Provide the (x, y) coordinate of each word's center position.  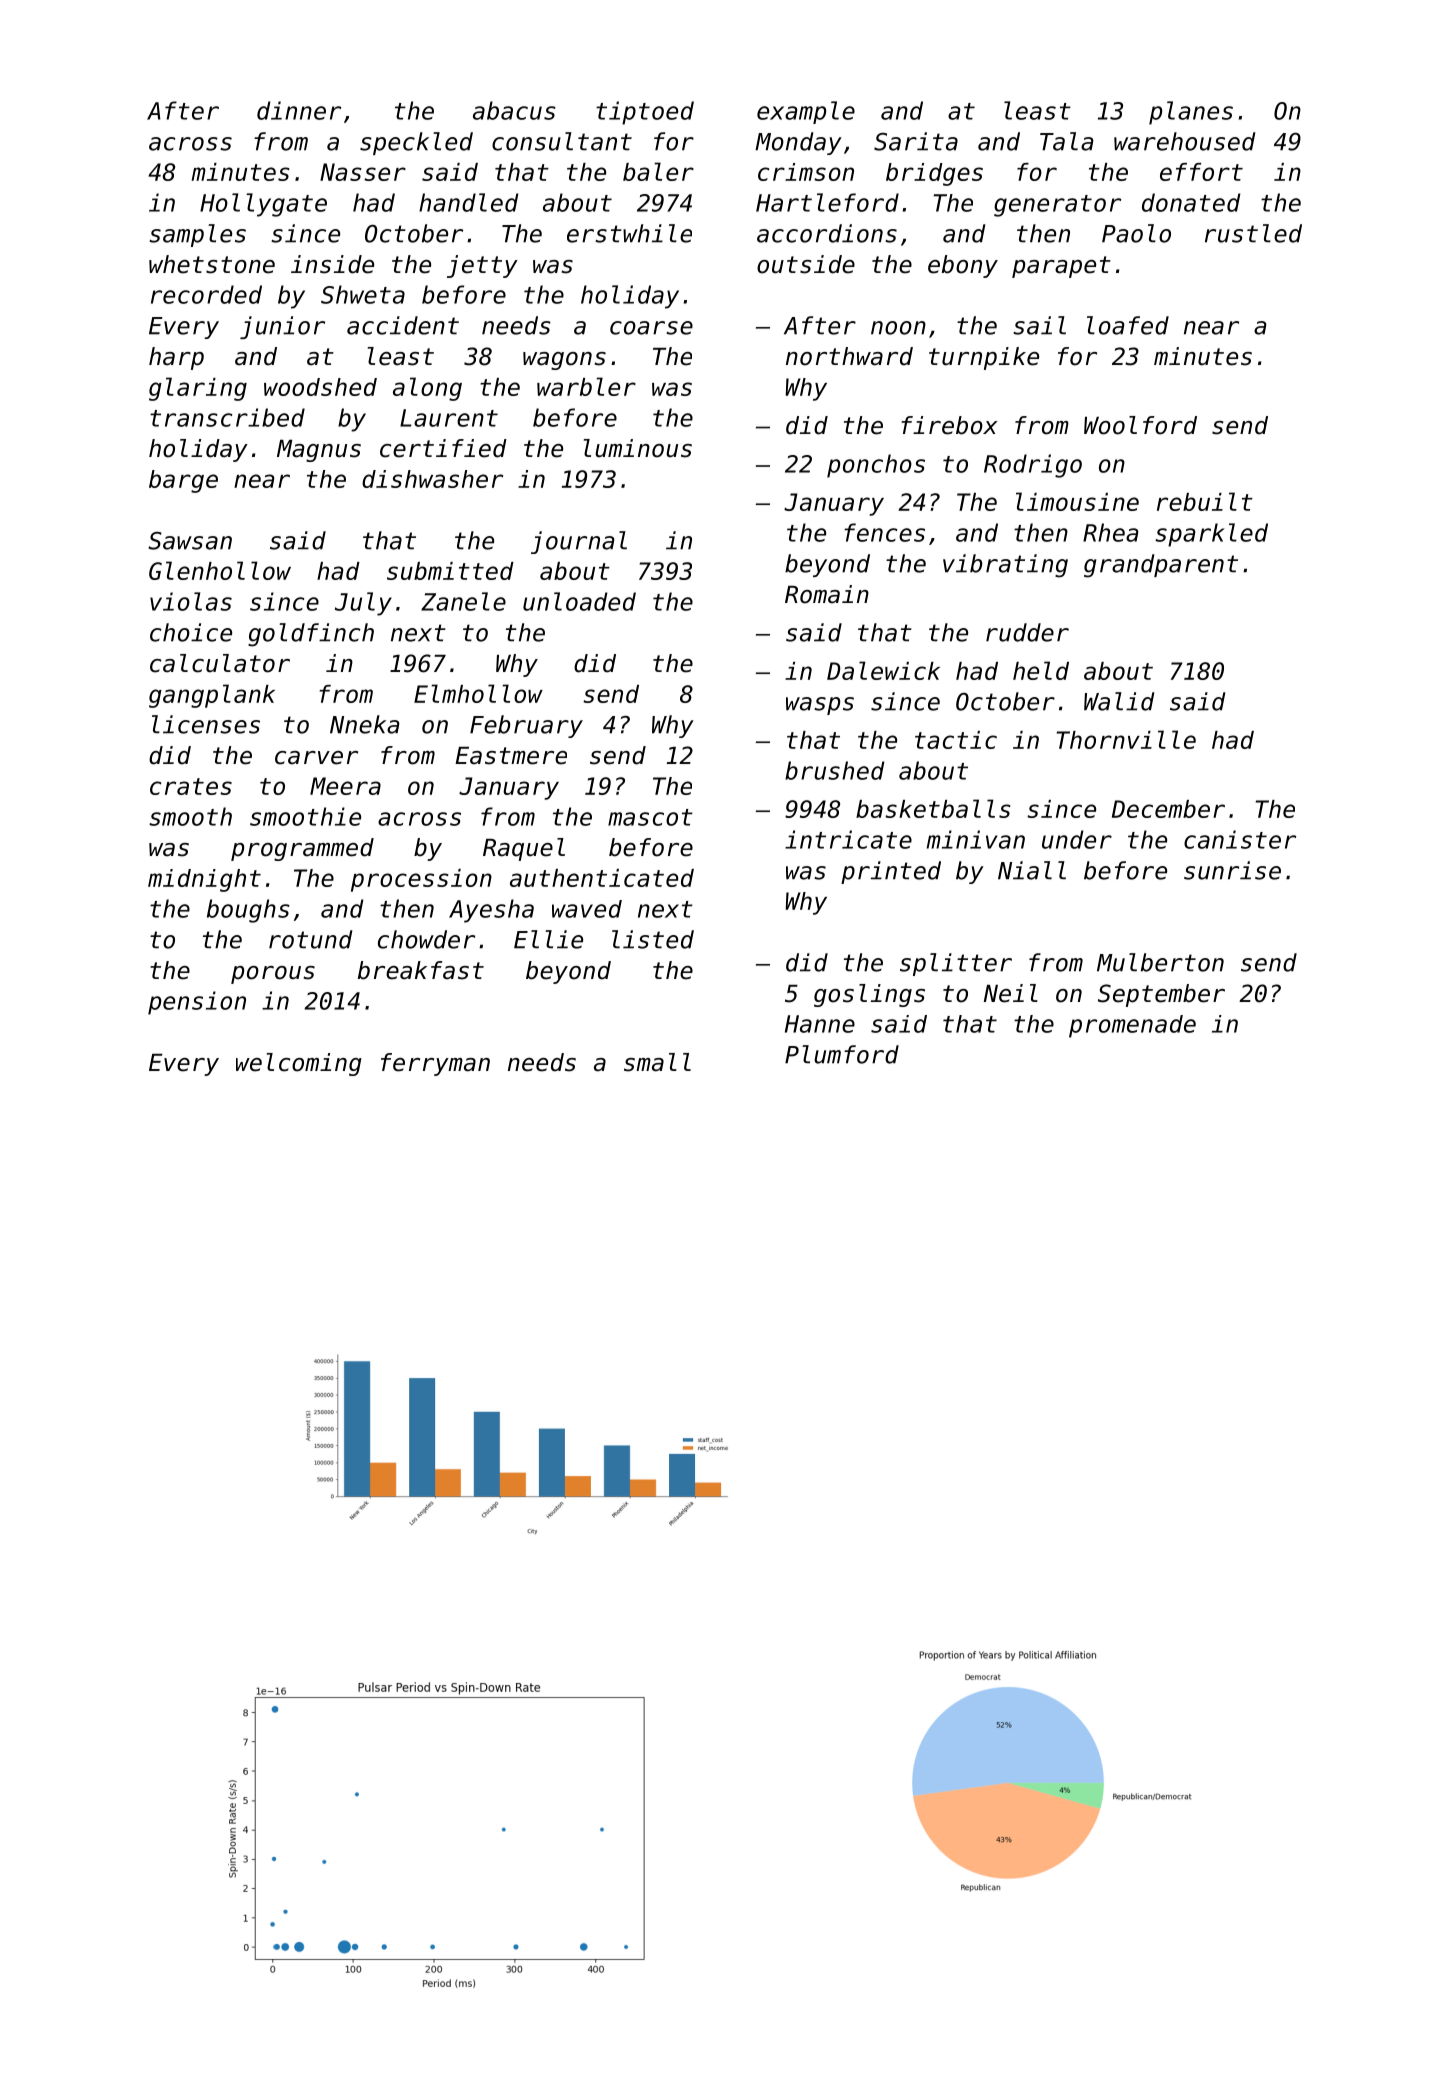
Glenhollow (220, 570)
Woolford (1140, 425)
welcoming (299, 1064)
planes (1191, 113)
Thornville (1126, 739)
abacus (514, 110)
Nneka (365, 724)
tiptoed (645, 113)
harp (176, 358)
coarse (651, 328)
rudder (1027, 632)
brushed (835, 770)
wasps (820, 706)
